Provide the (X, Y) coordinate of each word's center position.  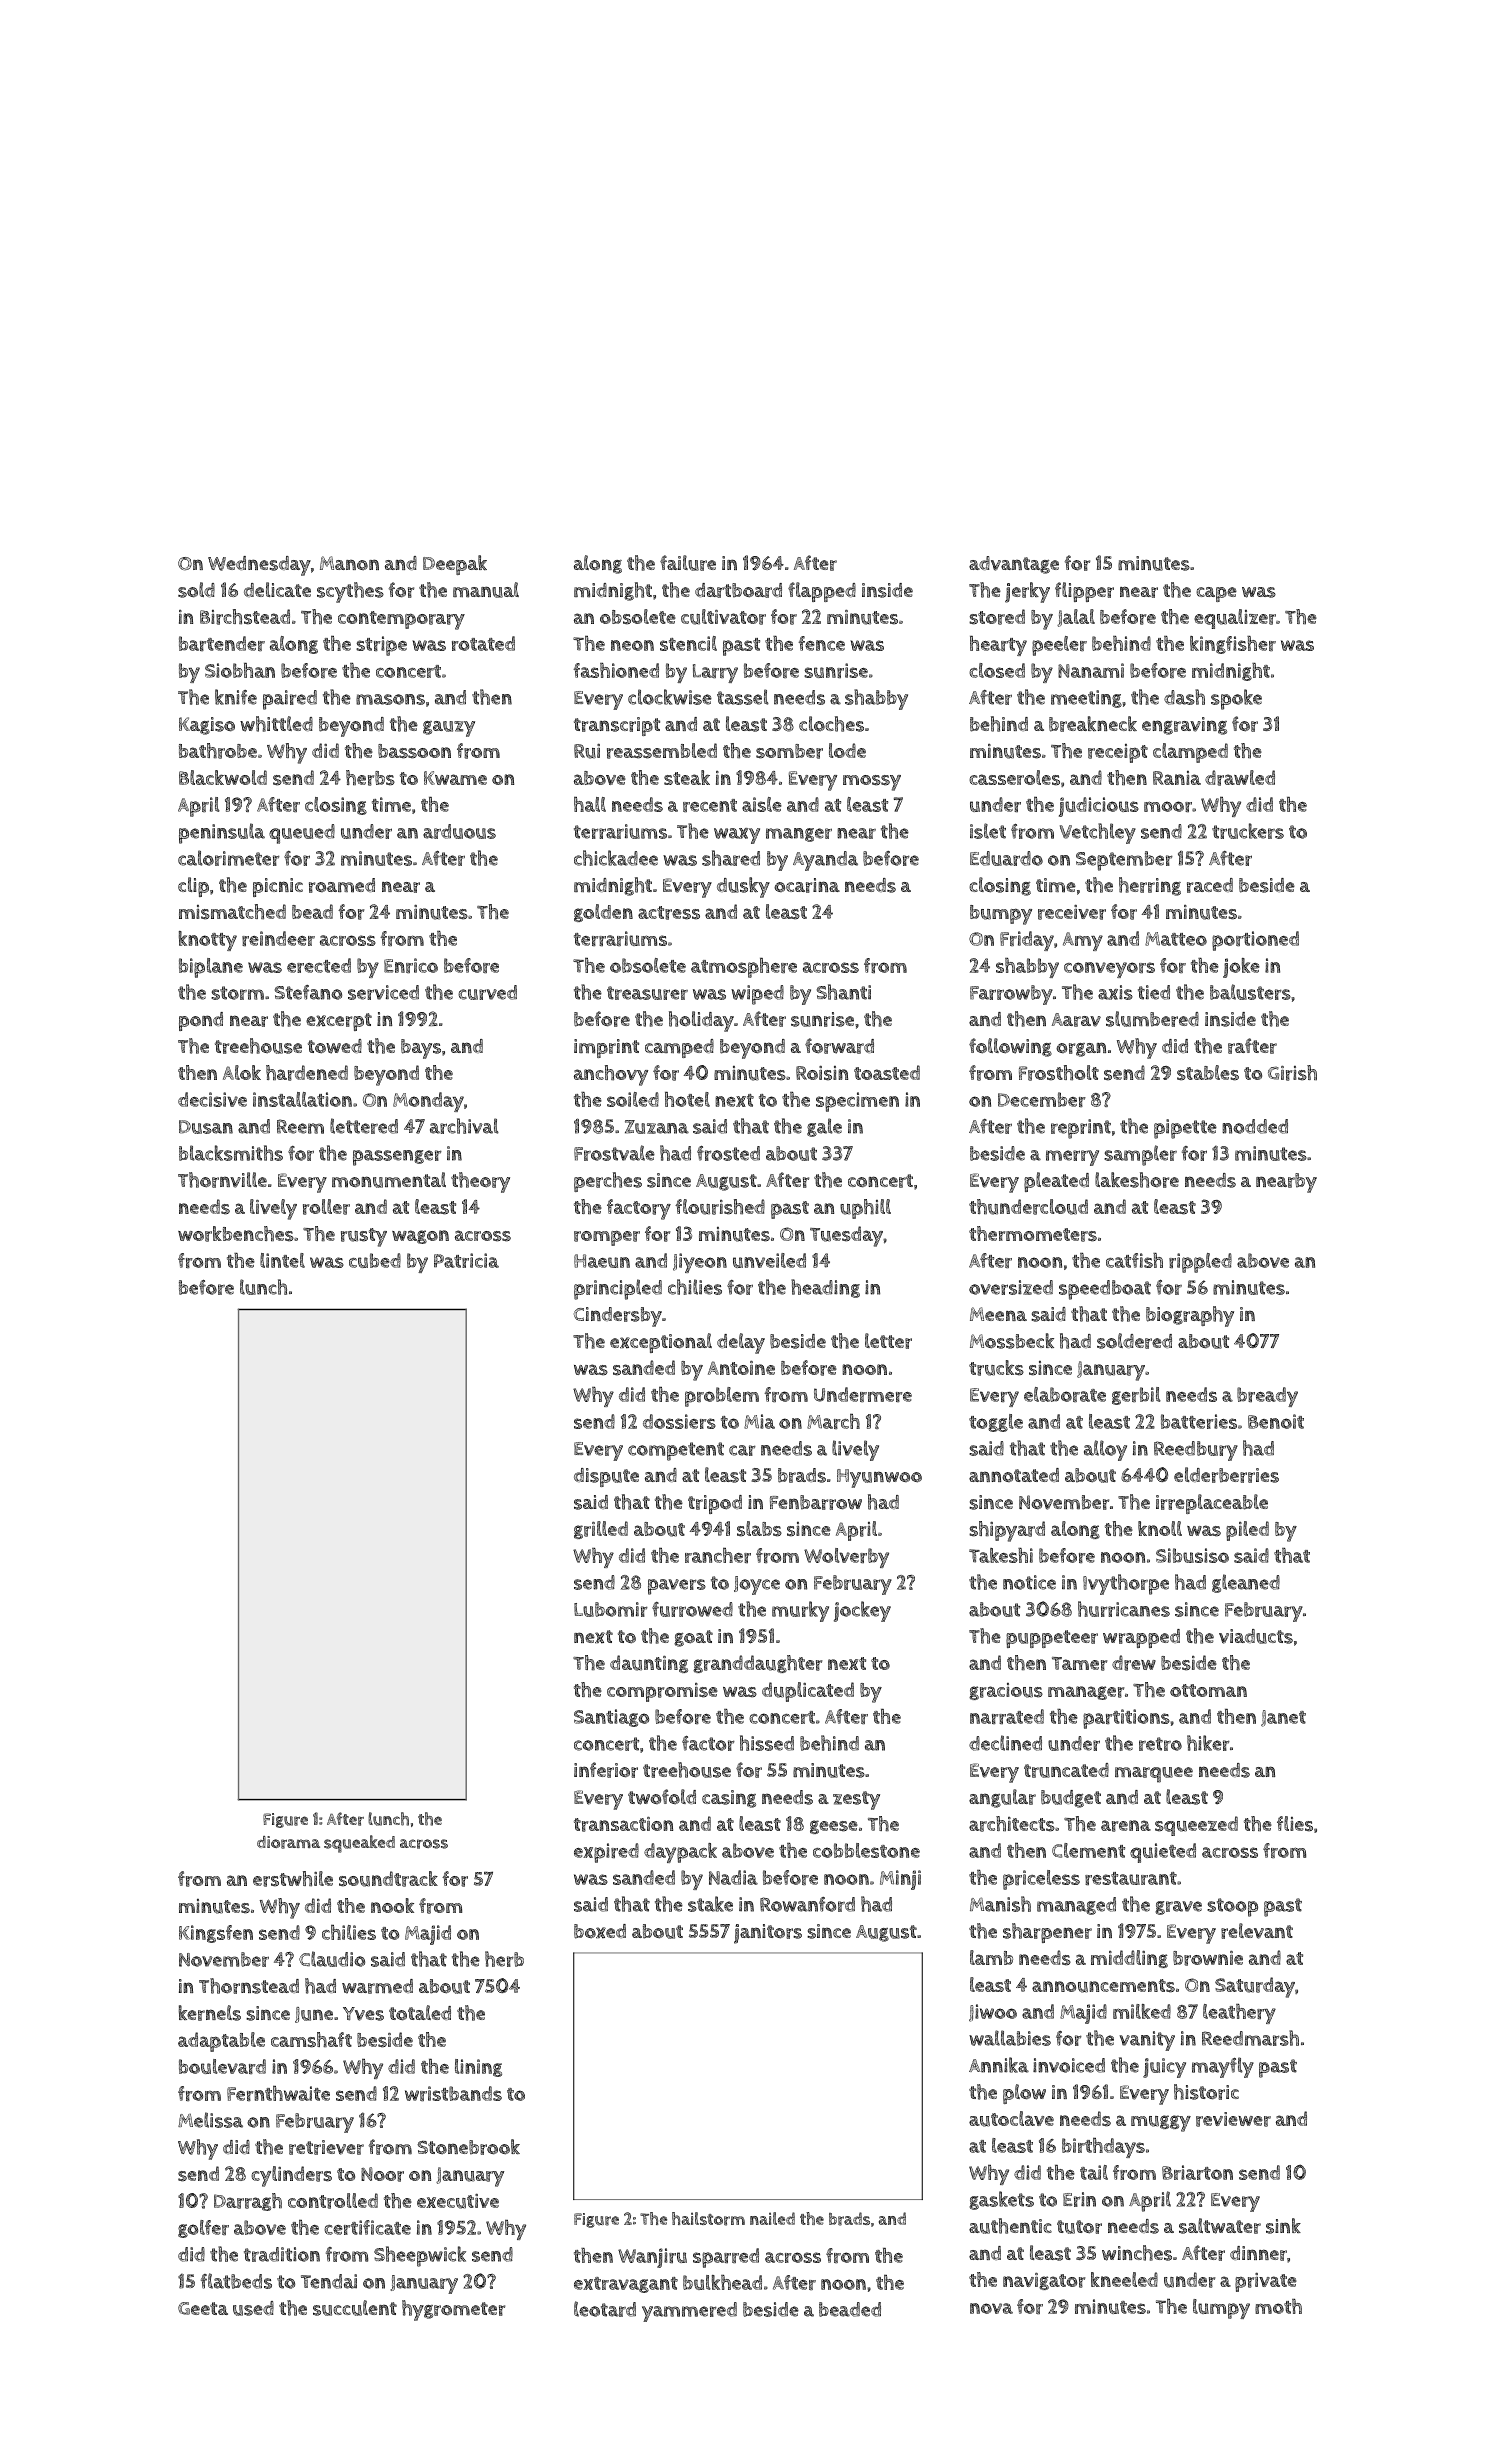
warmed (377, 1986)
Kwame (455, 778)
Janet (1283, 1718)
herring (1150, 886)
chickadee (616, 858)
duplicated (808, 1692)
